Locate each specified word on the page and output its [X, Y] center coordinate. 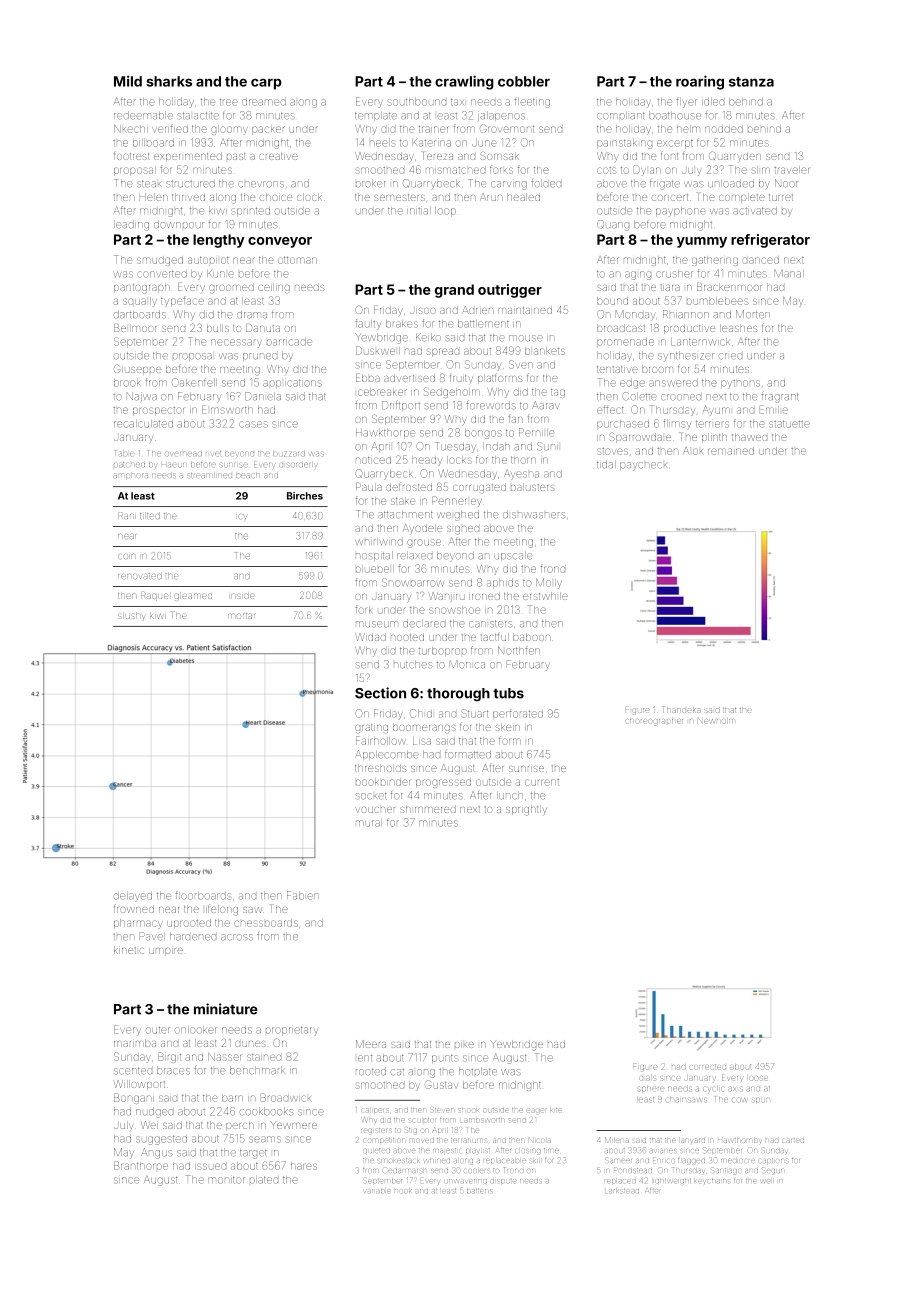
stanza [751, 82]
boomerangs [424, 728]
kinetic [129, 950]
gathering [715, 261]
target [253, 1154]
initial [419, 211]
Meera [371, 1044]
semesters [399, 197]
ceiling [274, 288]
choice [276, 197]
